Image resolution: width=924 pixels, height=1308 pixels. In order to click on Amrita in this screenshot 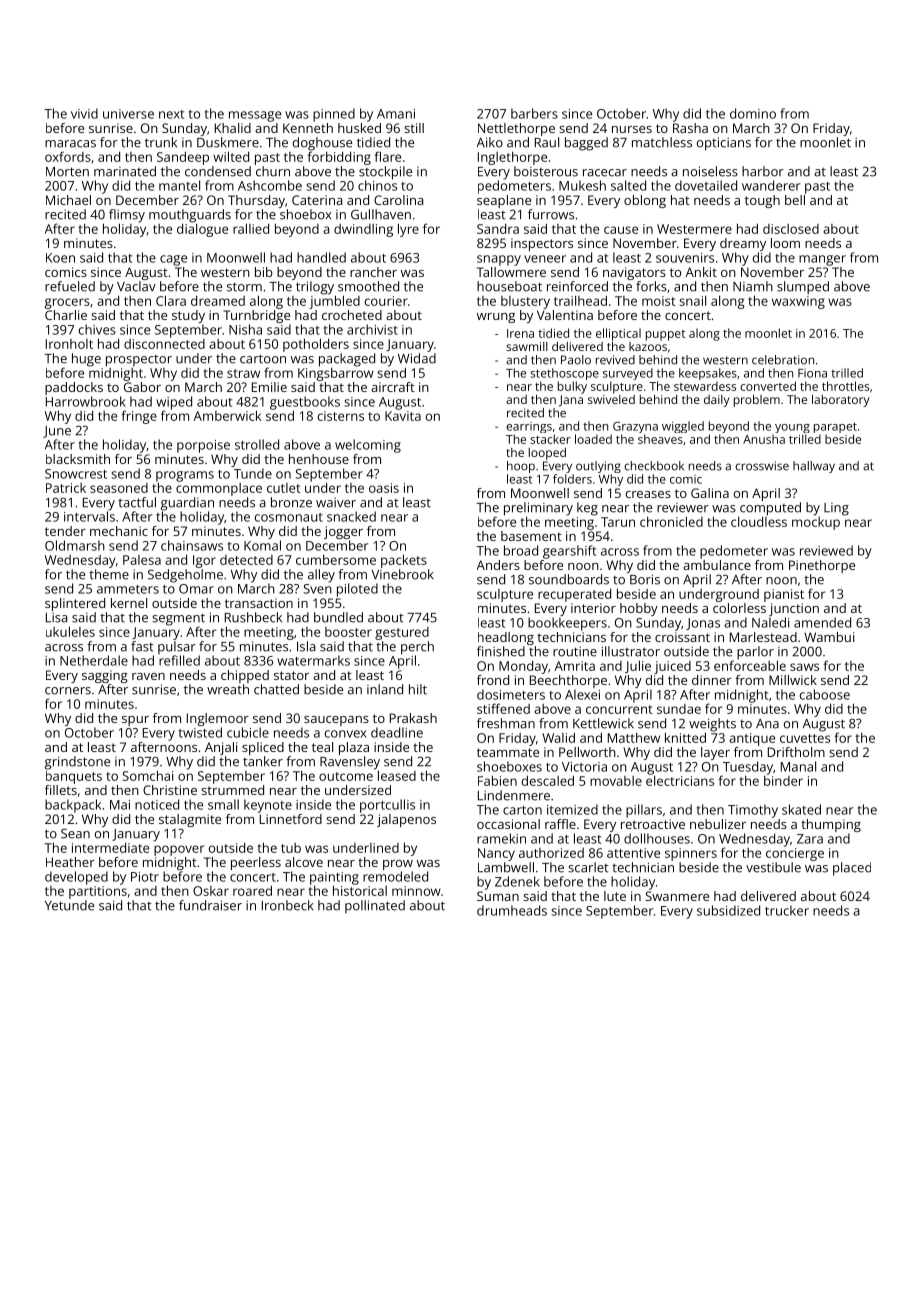, I will do `click(574, 666)`.
